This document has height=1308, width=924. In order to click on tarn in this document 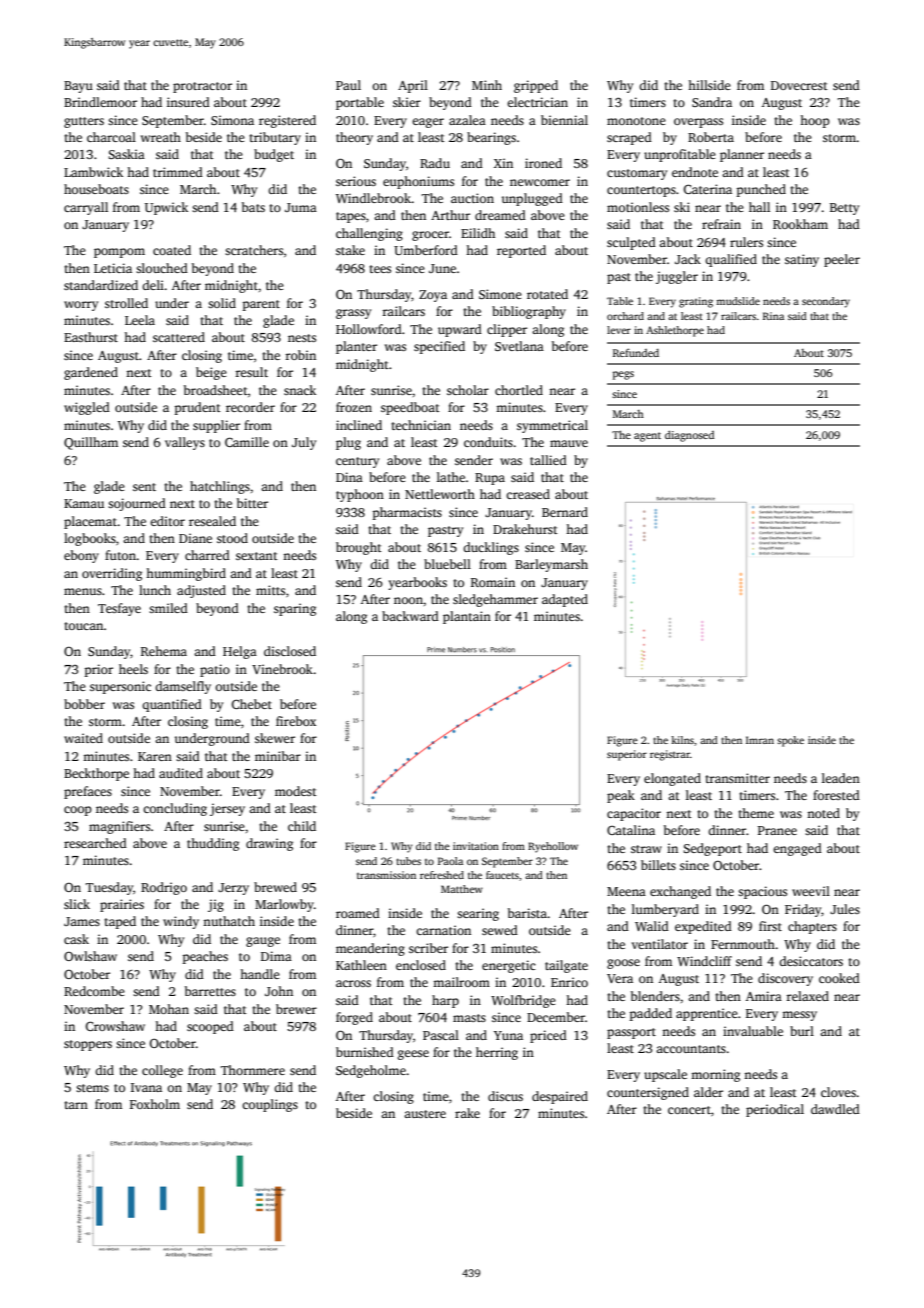, I will do `click(76, 1105)`.
